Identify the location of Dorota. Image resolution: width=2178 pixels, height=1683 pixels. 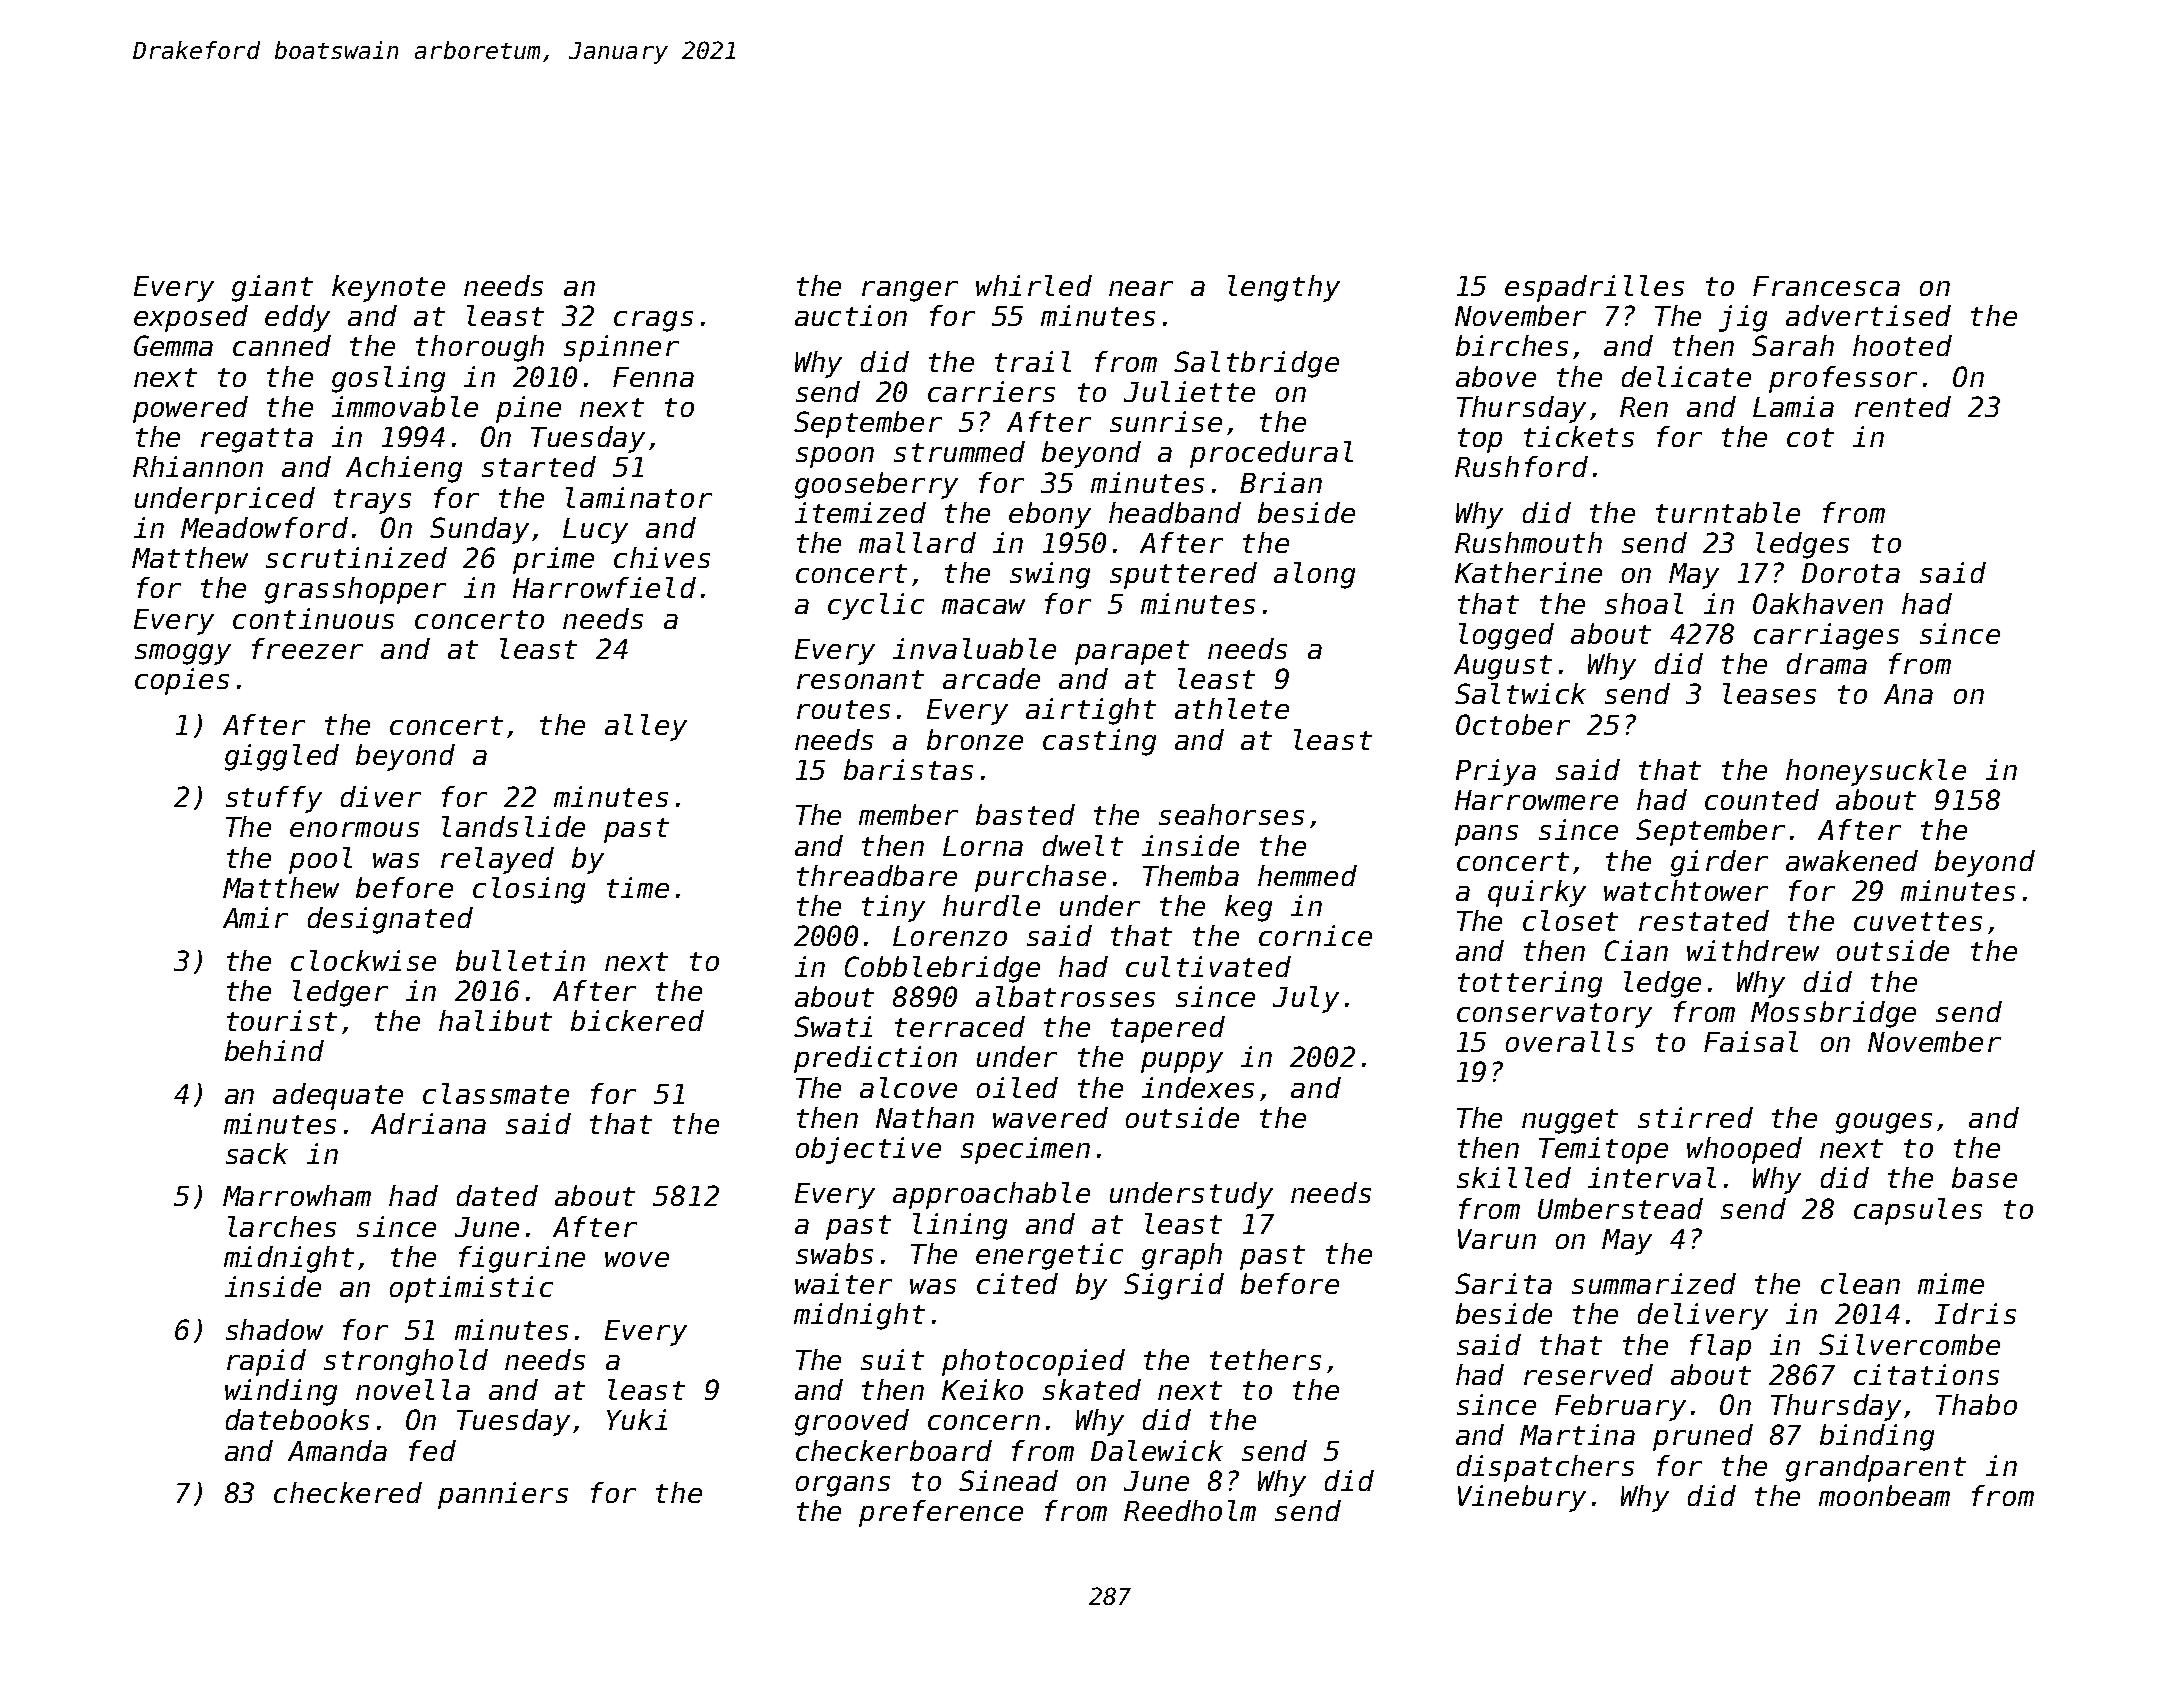
(1851, 573).
